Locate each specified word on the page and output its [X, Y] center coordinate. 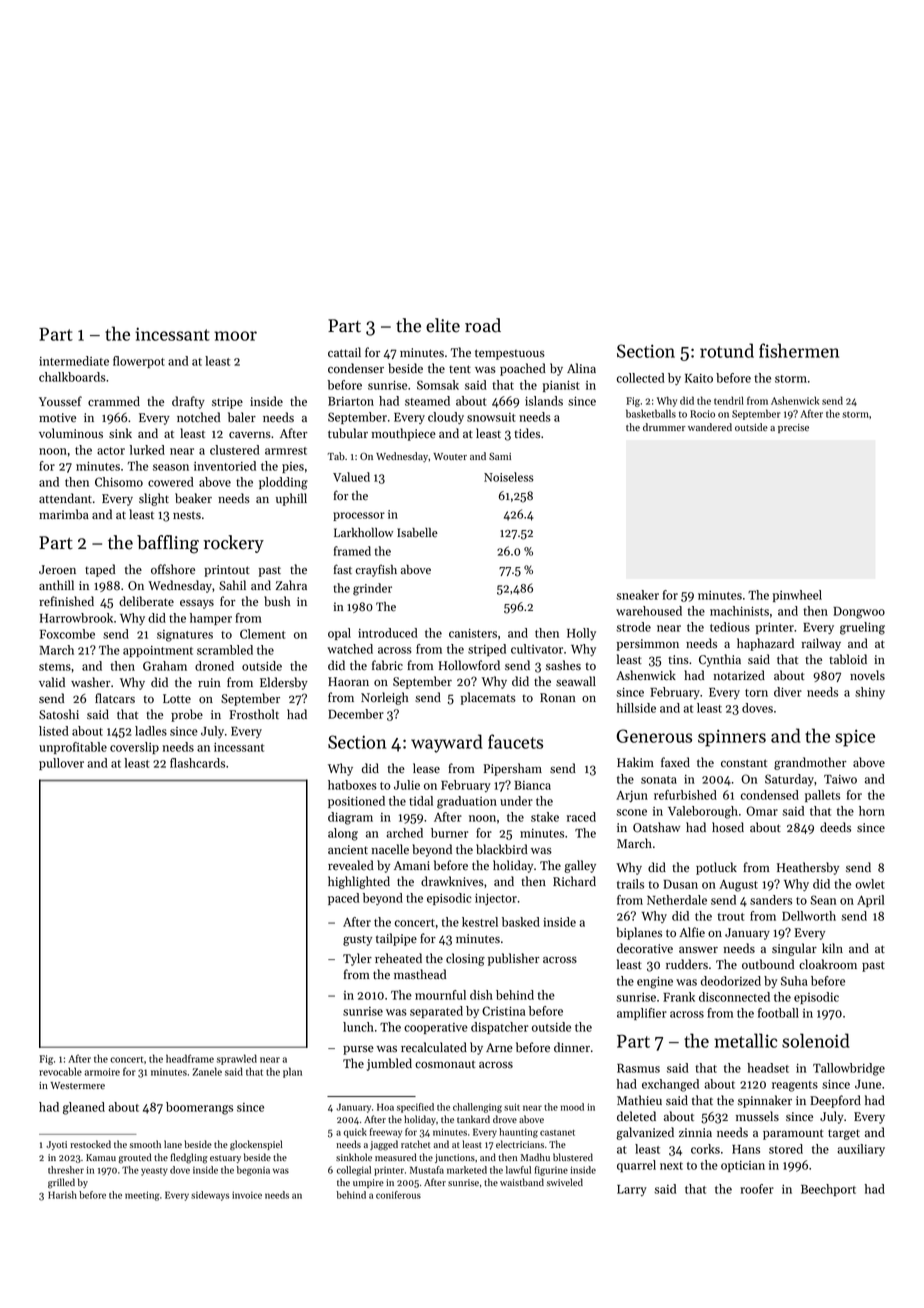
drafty [188, 402]
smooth [145, 1144]
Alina [581, 368]
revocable [60, 1071]
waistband [522, 1182]
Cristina [503, 1011]
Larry [632, 1190]
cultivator [537, 649]
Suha [794, 981]
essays [197, 604]
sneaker [637, 595]
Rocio [702, 414]
